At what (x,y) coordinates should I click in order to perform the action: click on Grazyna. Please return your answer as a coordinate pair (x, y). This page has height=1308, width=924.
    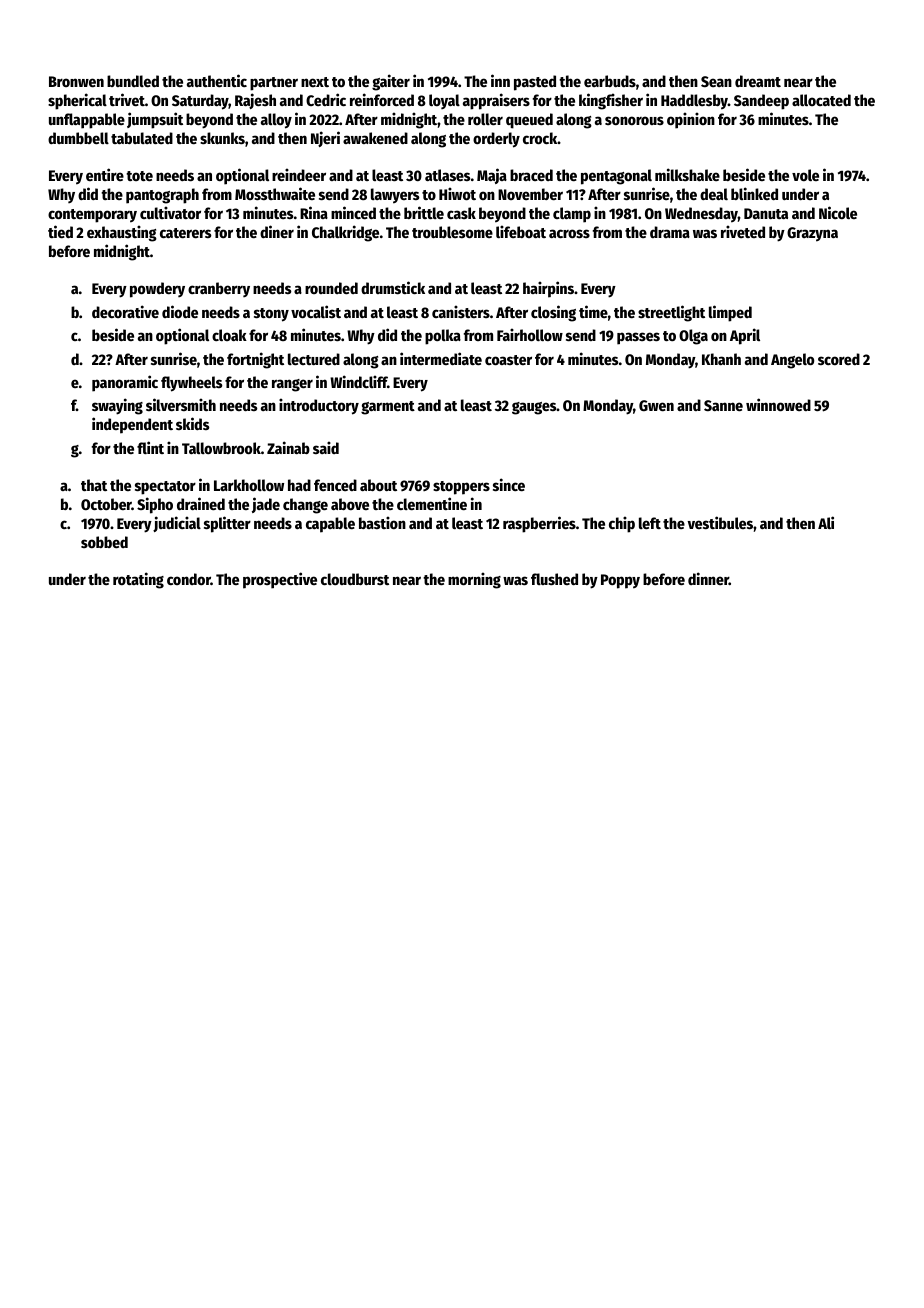
    Looking at the image, I should click on (812, 234).
